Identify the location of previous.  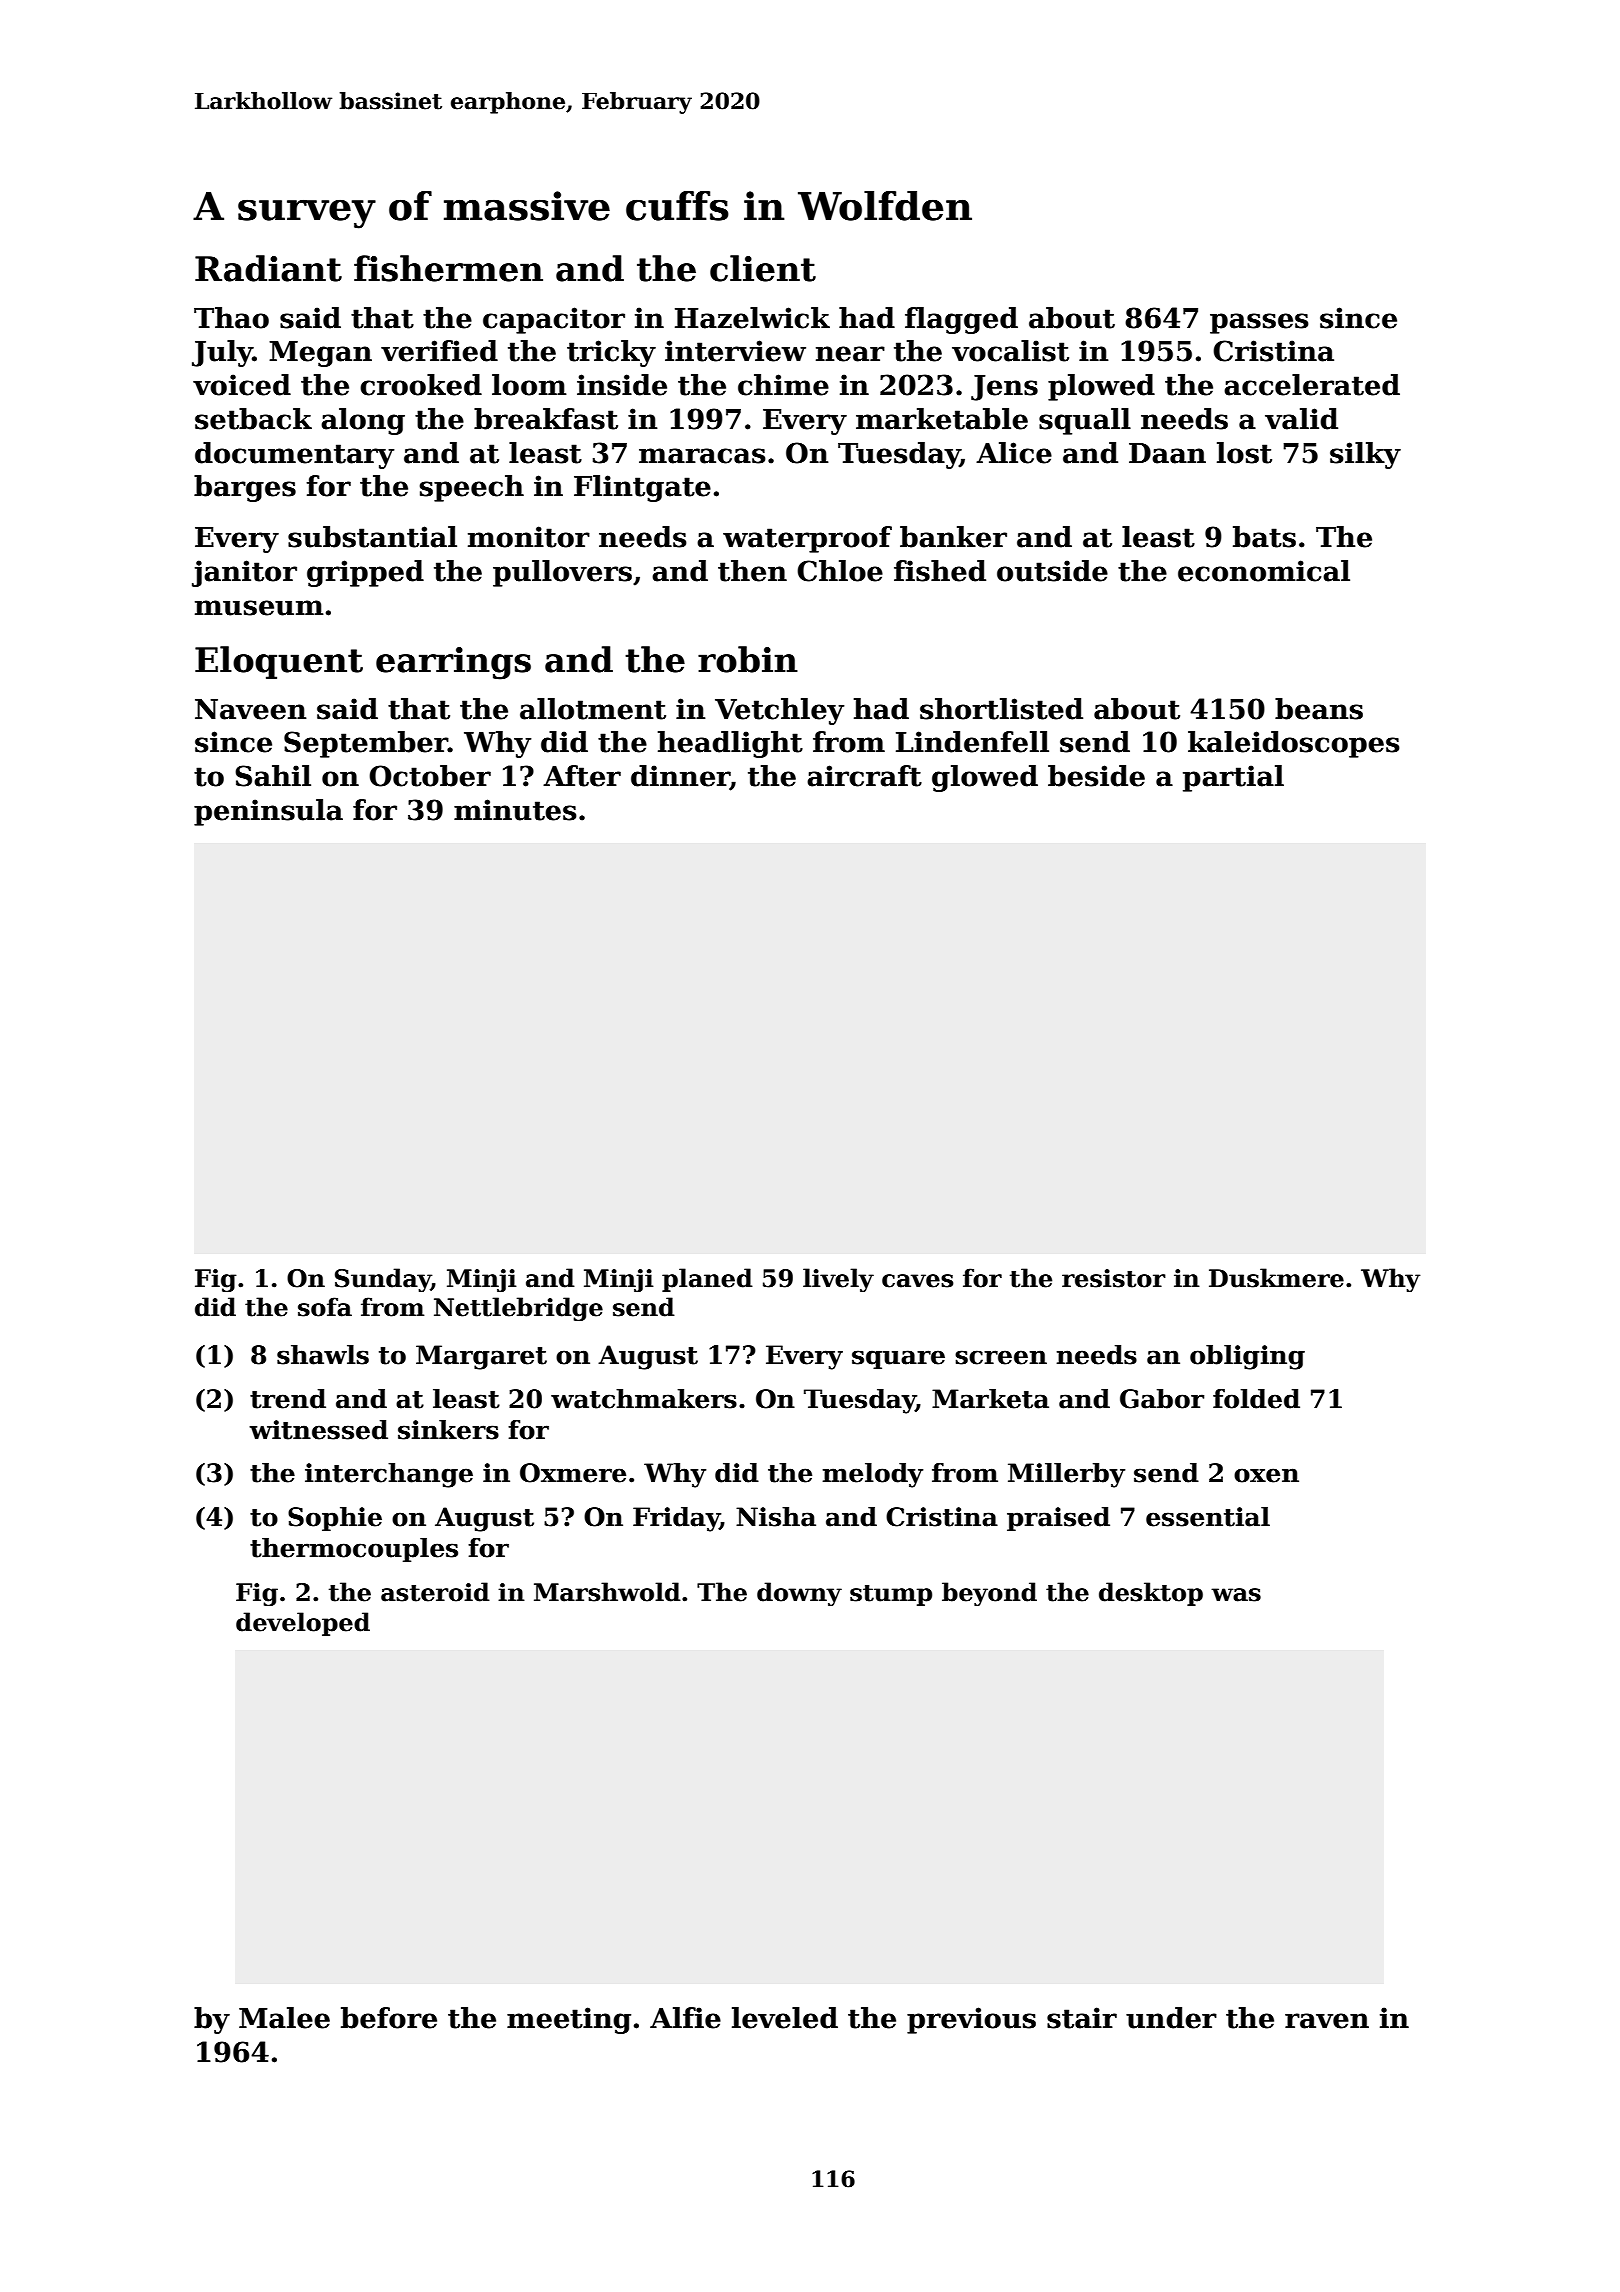
(971, 2020).
